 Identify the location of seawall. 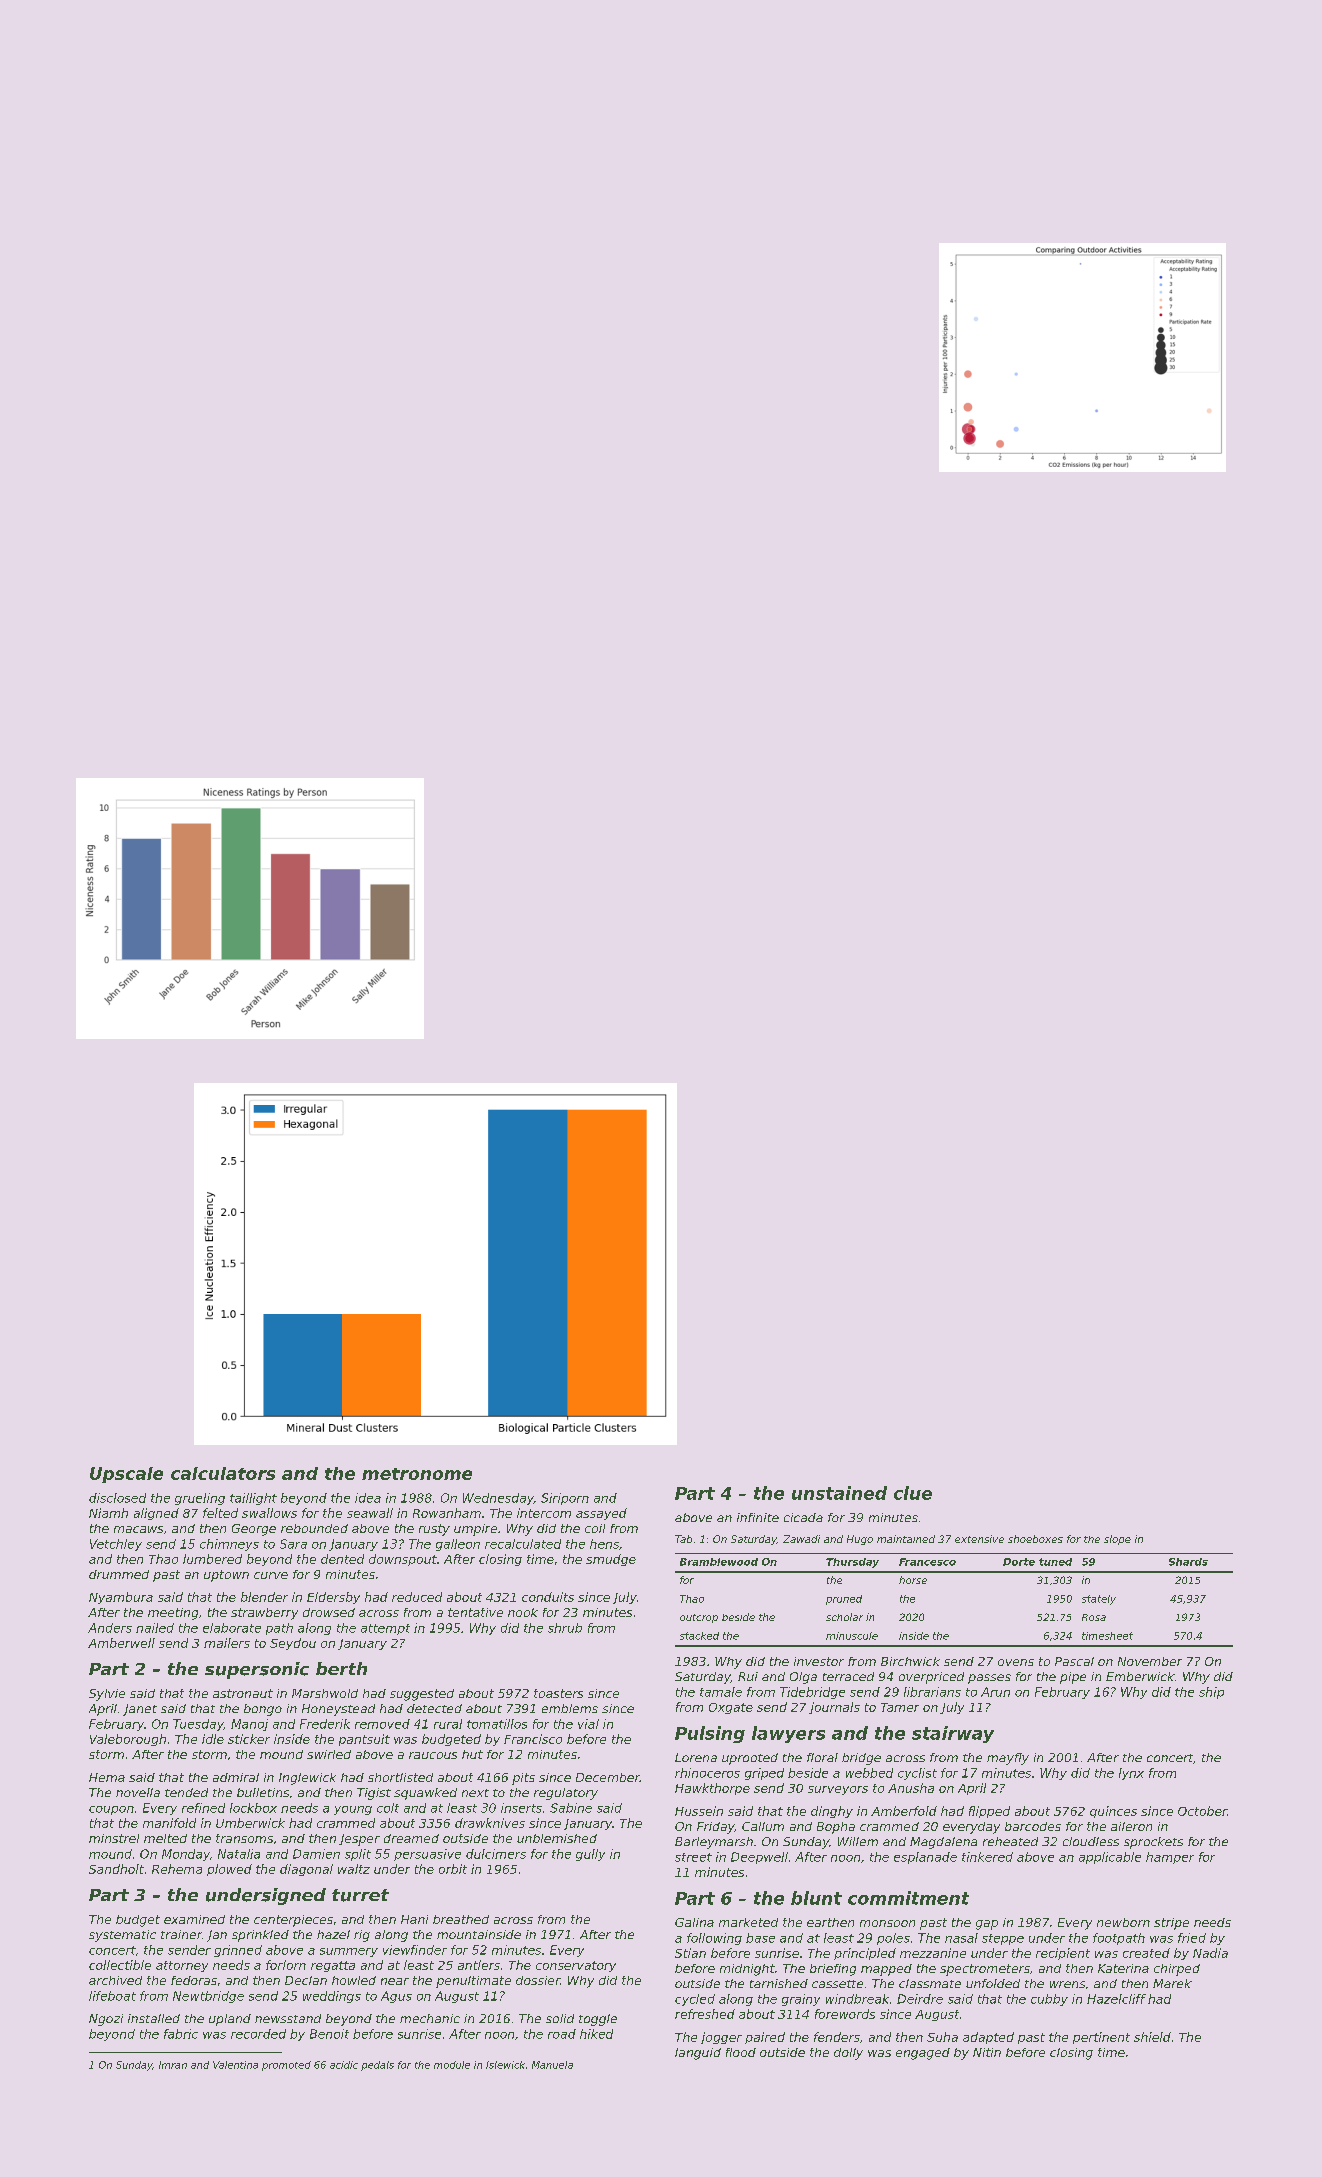
(370, 1513).
